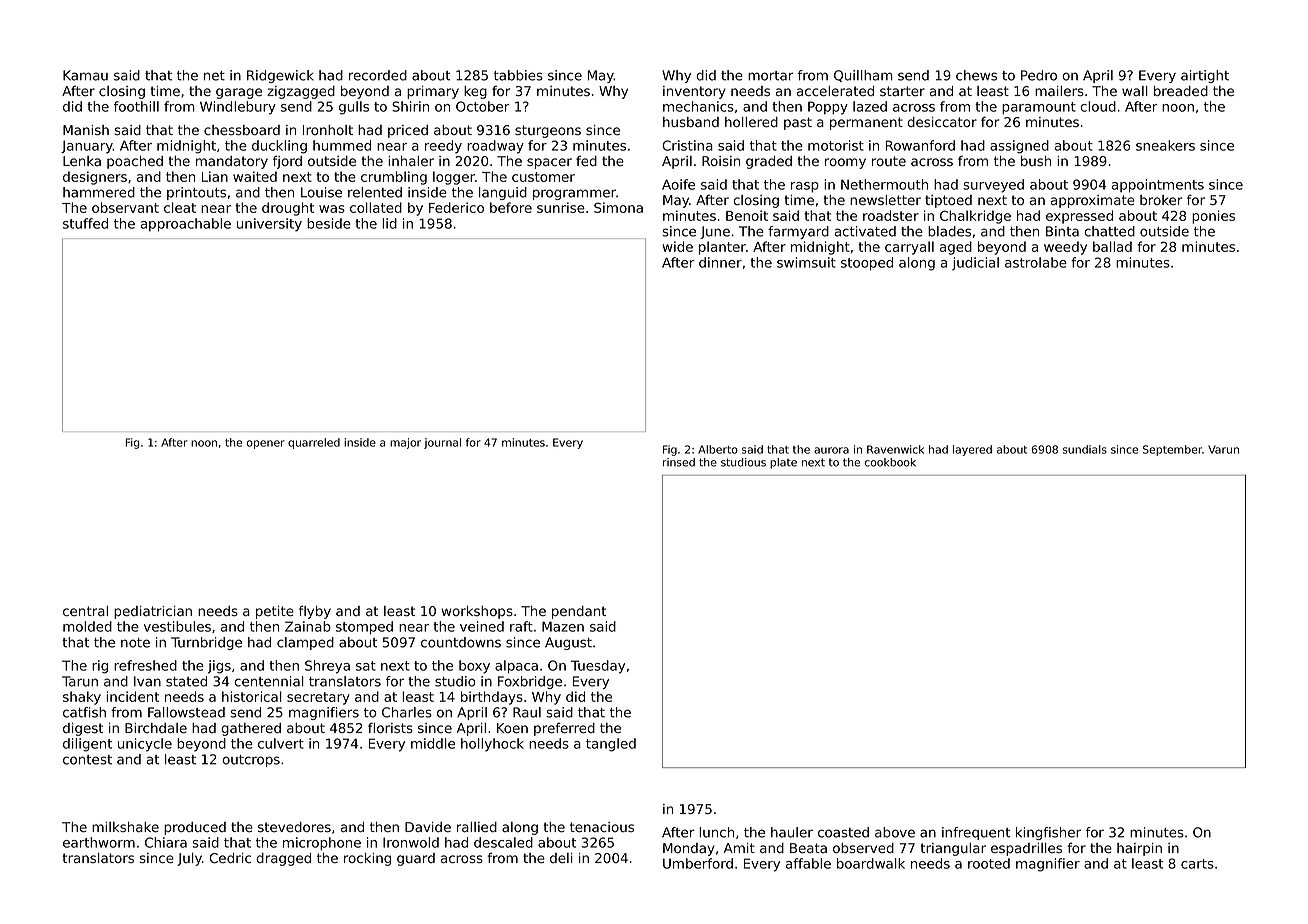 The width and height of the screenshot is (1308, 924). What do you see at coordinates (698, 863) in the screenshot?
I see `Umberford` at bounding box center [698, 863].
